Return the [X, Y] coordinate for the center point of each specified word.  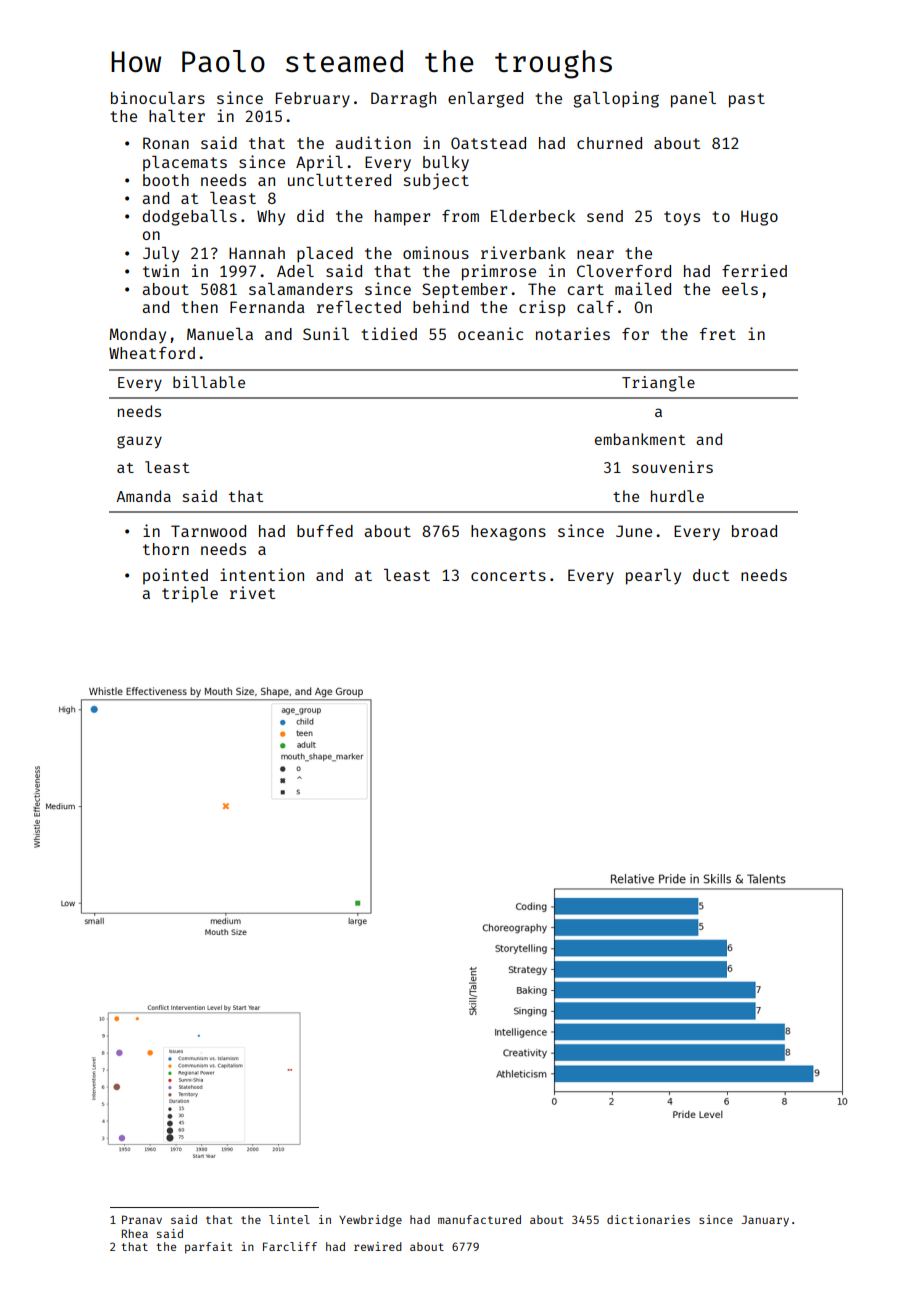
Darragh [403, 100]
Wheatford [152, 353]
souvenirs [672, 467]
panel [693, 100]
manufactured [479, 1219]
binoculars [158, 97]
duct [711, 575]
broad [754, 531]
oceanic [490, 333]
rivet [252, 592]
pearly [653, 577]
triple [190, 594]
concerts [508, 575]
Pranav [142, 1219]
